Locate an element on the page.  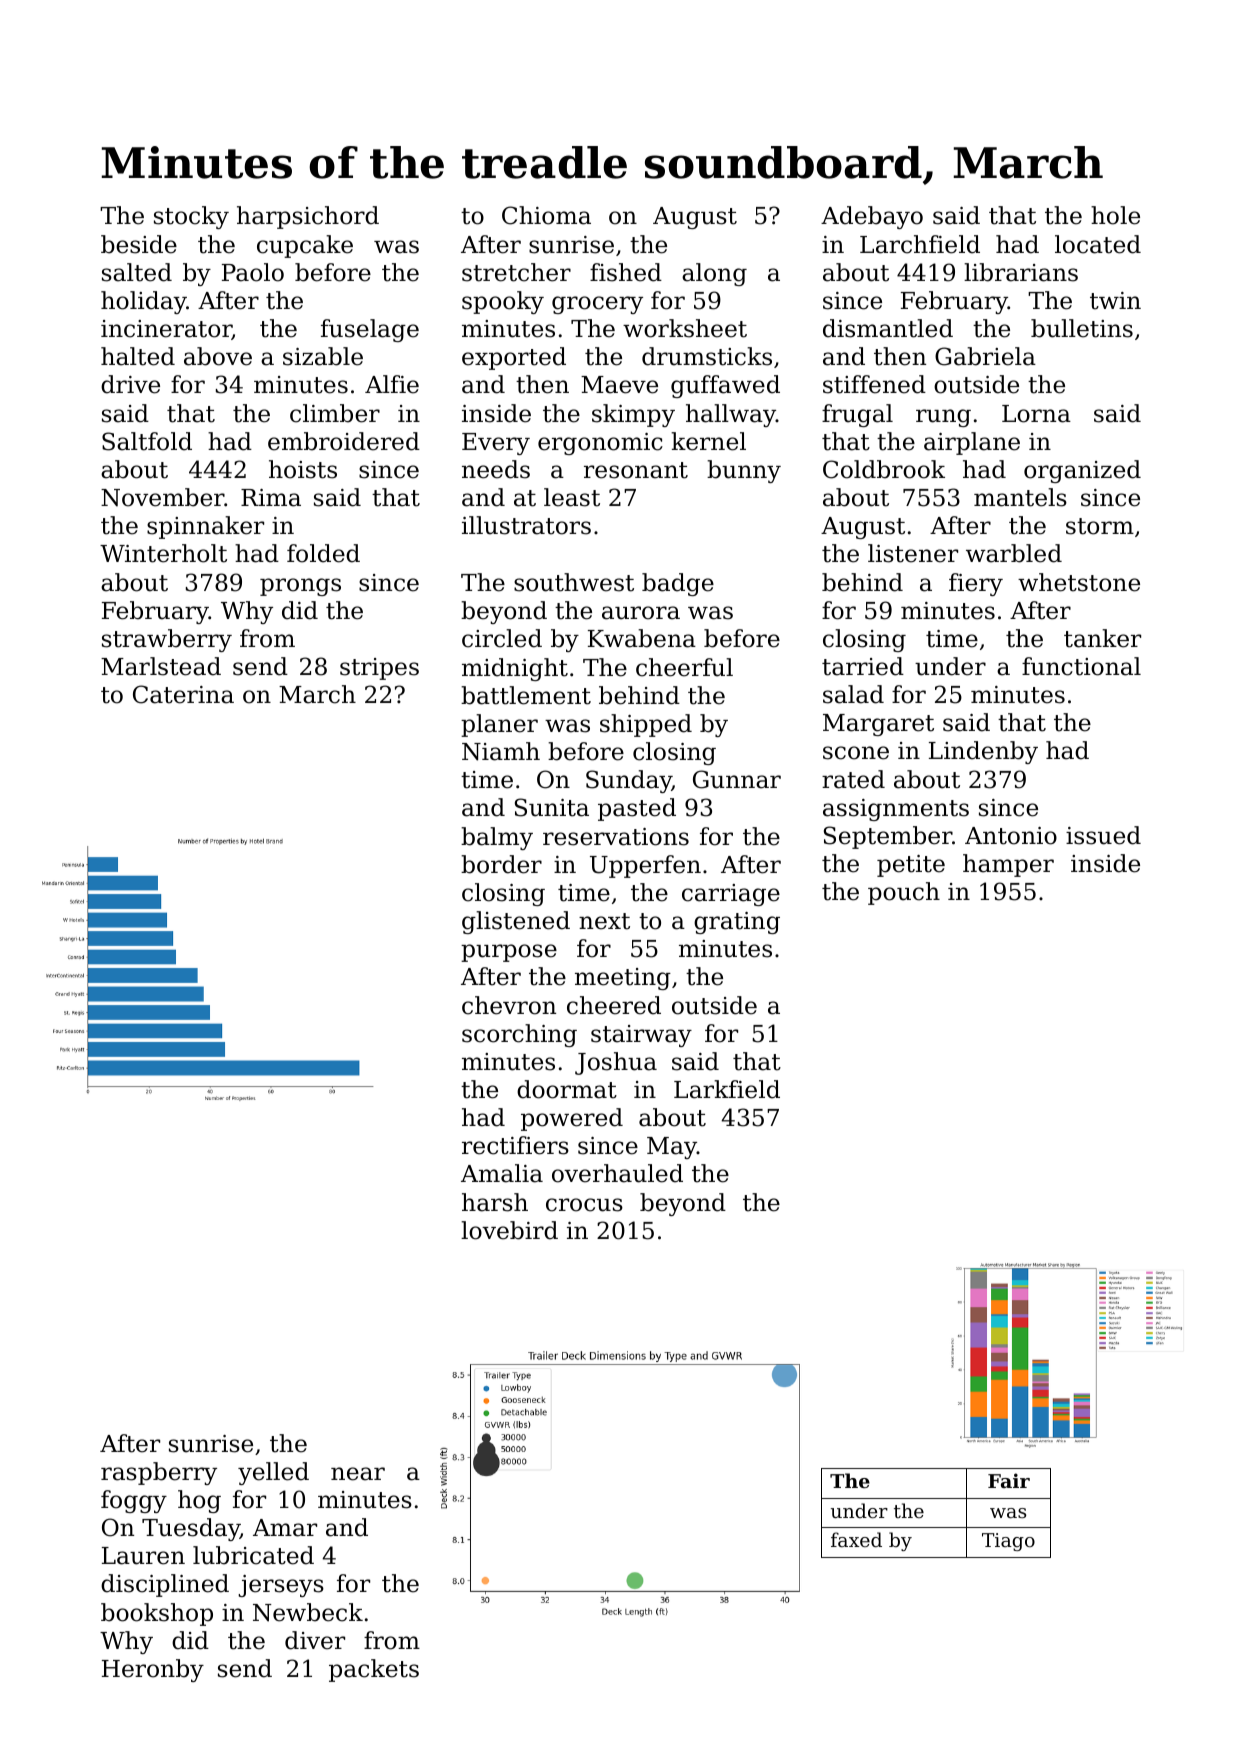
raspberry is located at coordinates (159, 1473).
